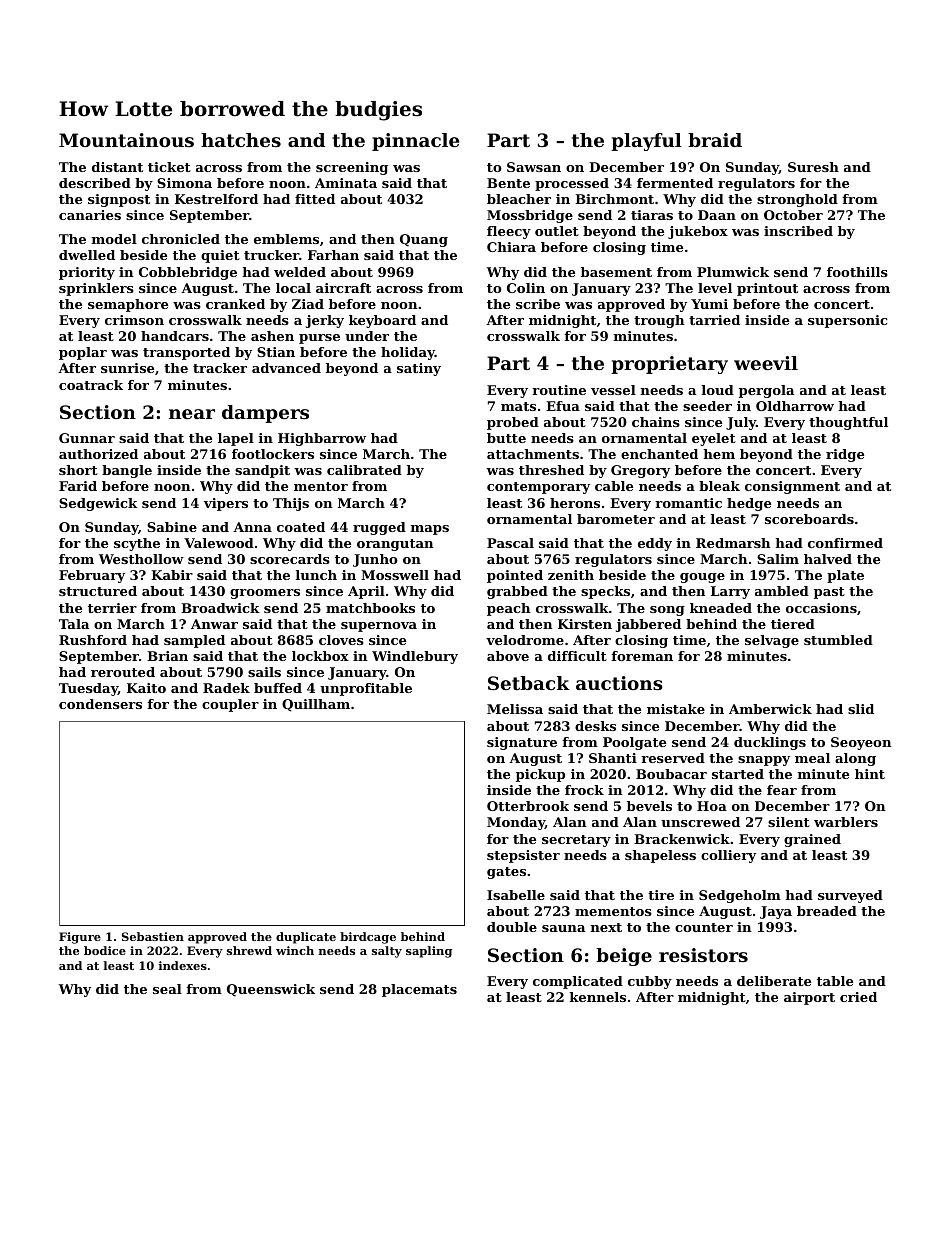 The image size is (952, 1233). What do you see at coordinates (538, 488) in the screenshot?
I see `contemporary` at bounding box center [538, 488].
